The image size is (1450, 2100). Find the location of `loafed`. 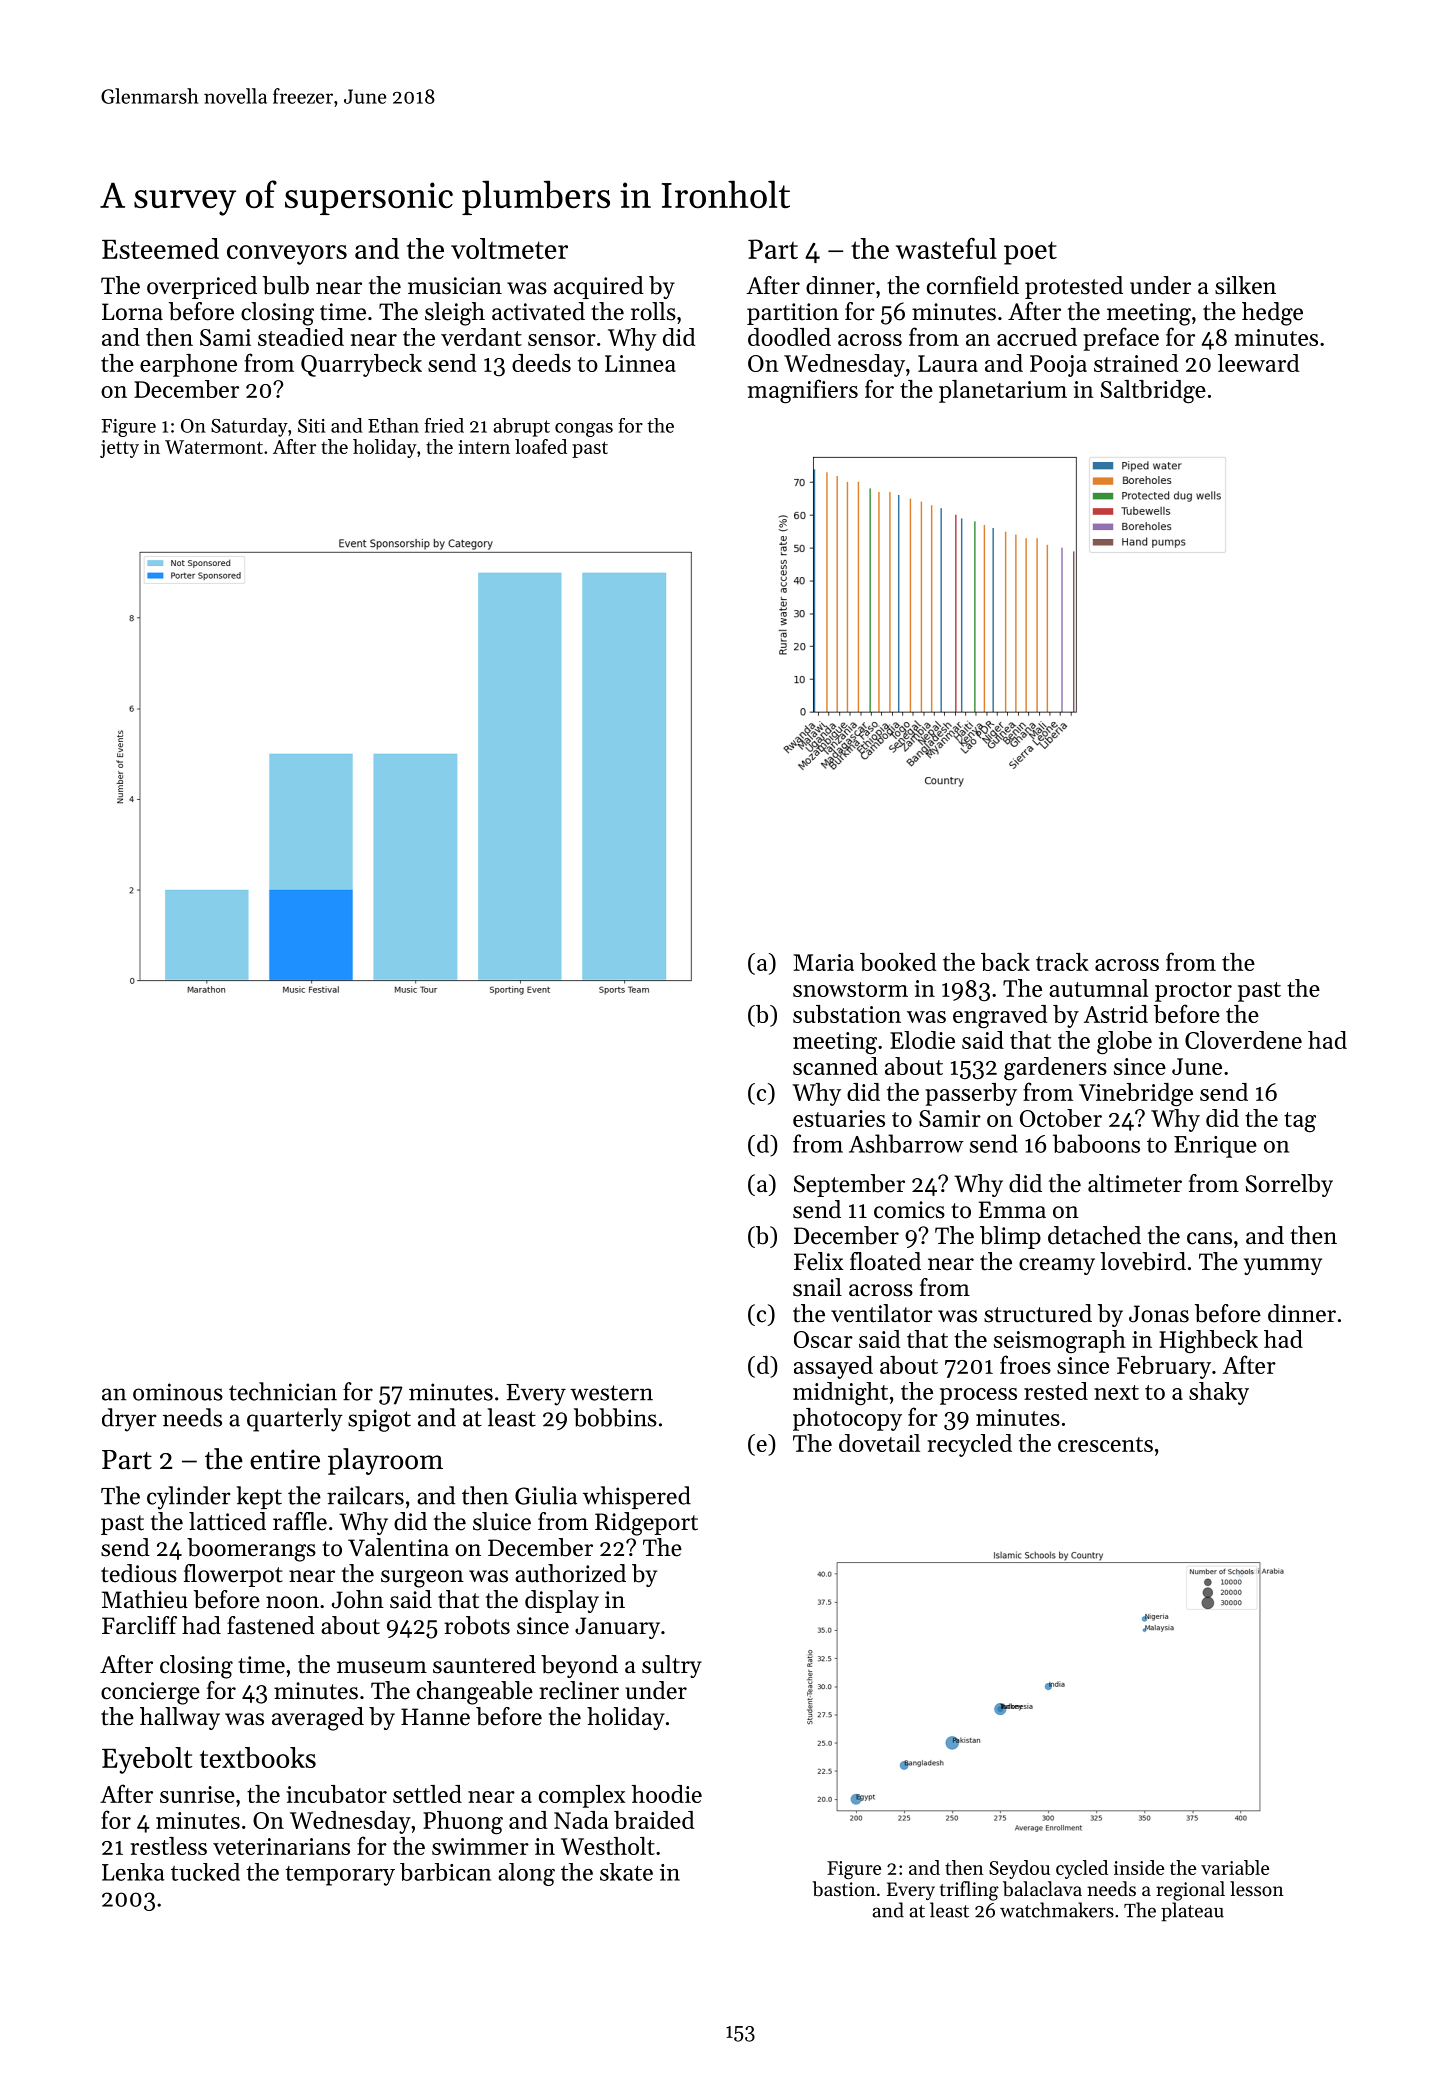

loafed is located at coordinates (541, 446).
